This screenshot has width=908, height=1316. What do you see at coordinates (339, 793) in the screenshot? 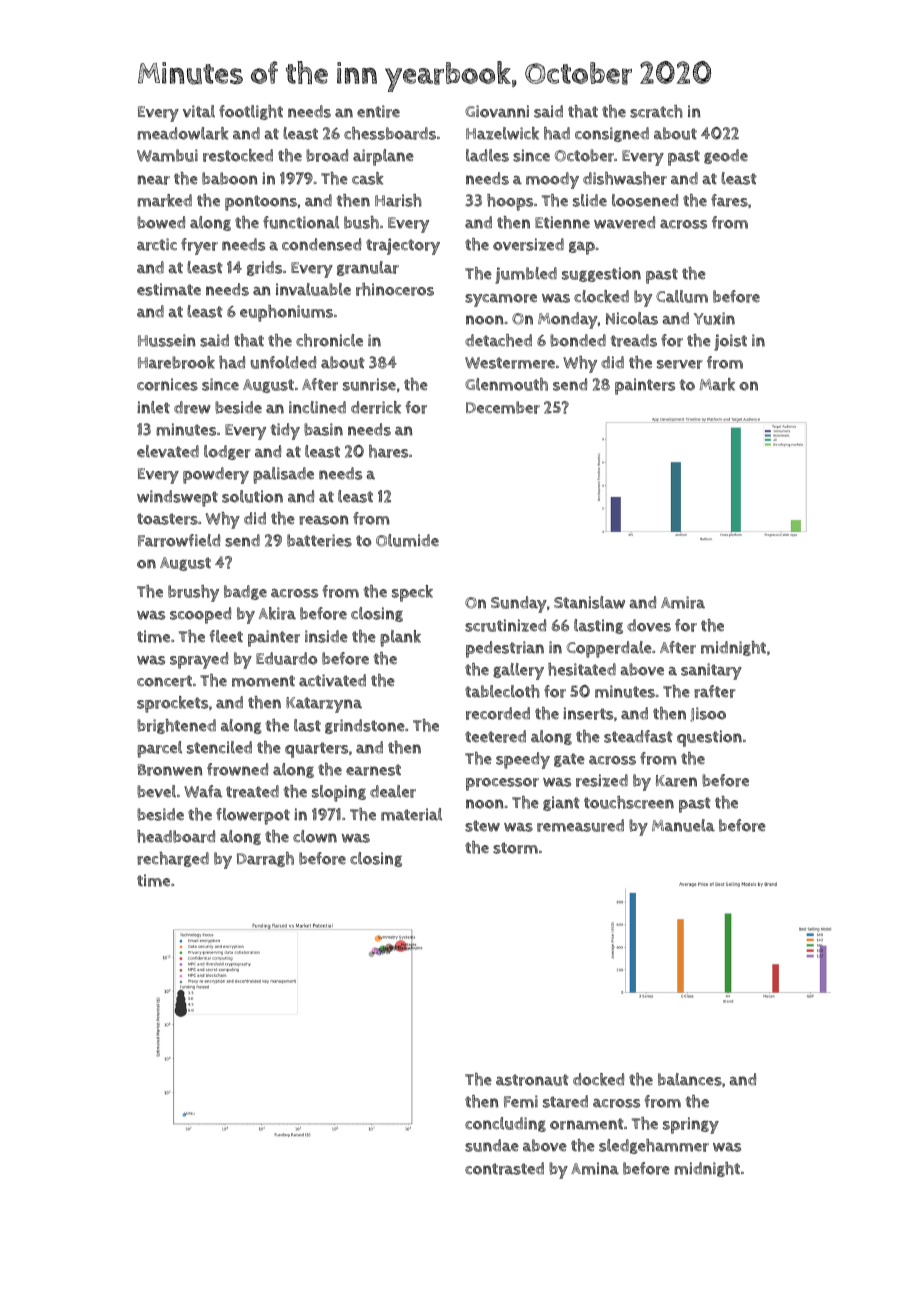
I see `sloping` at bounding box center [339, 793].
